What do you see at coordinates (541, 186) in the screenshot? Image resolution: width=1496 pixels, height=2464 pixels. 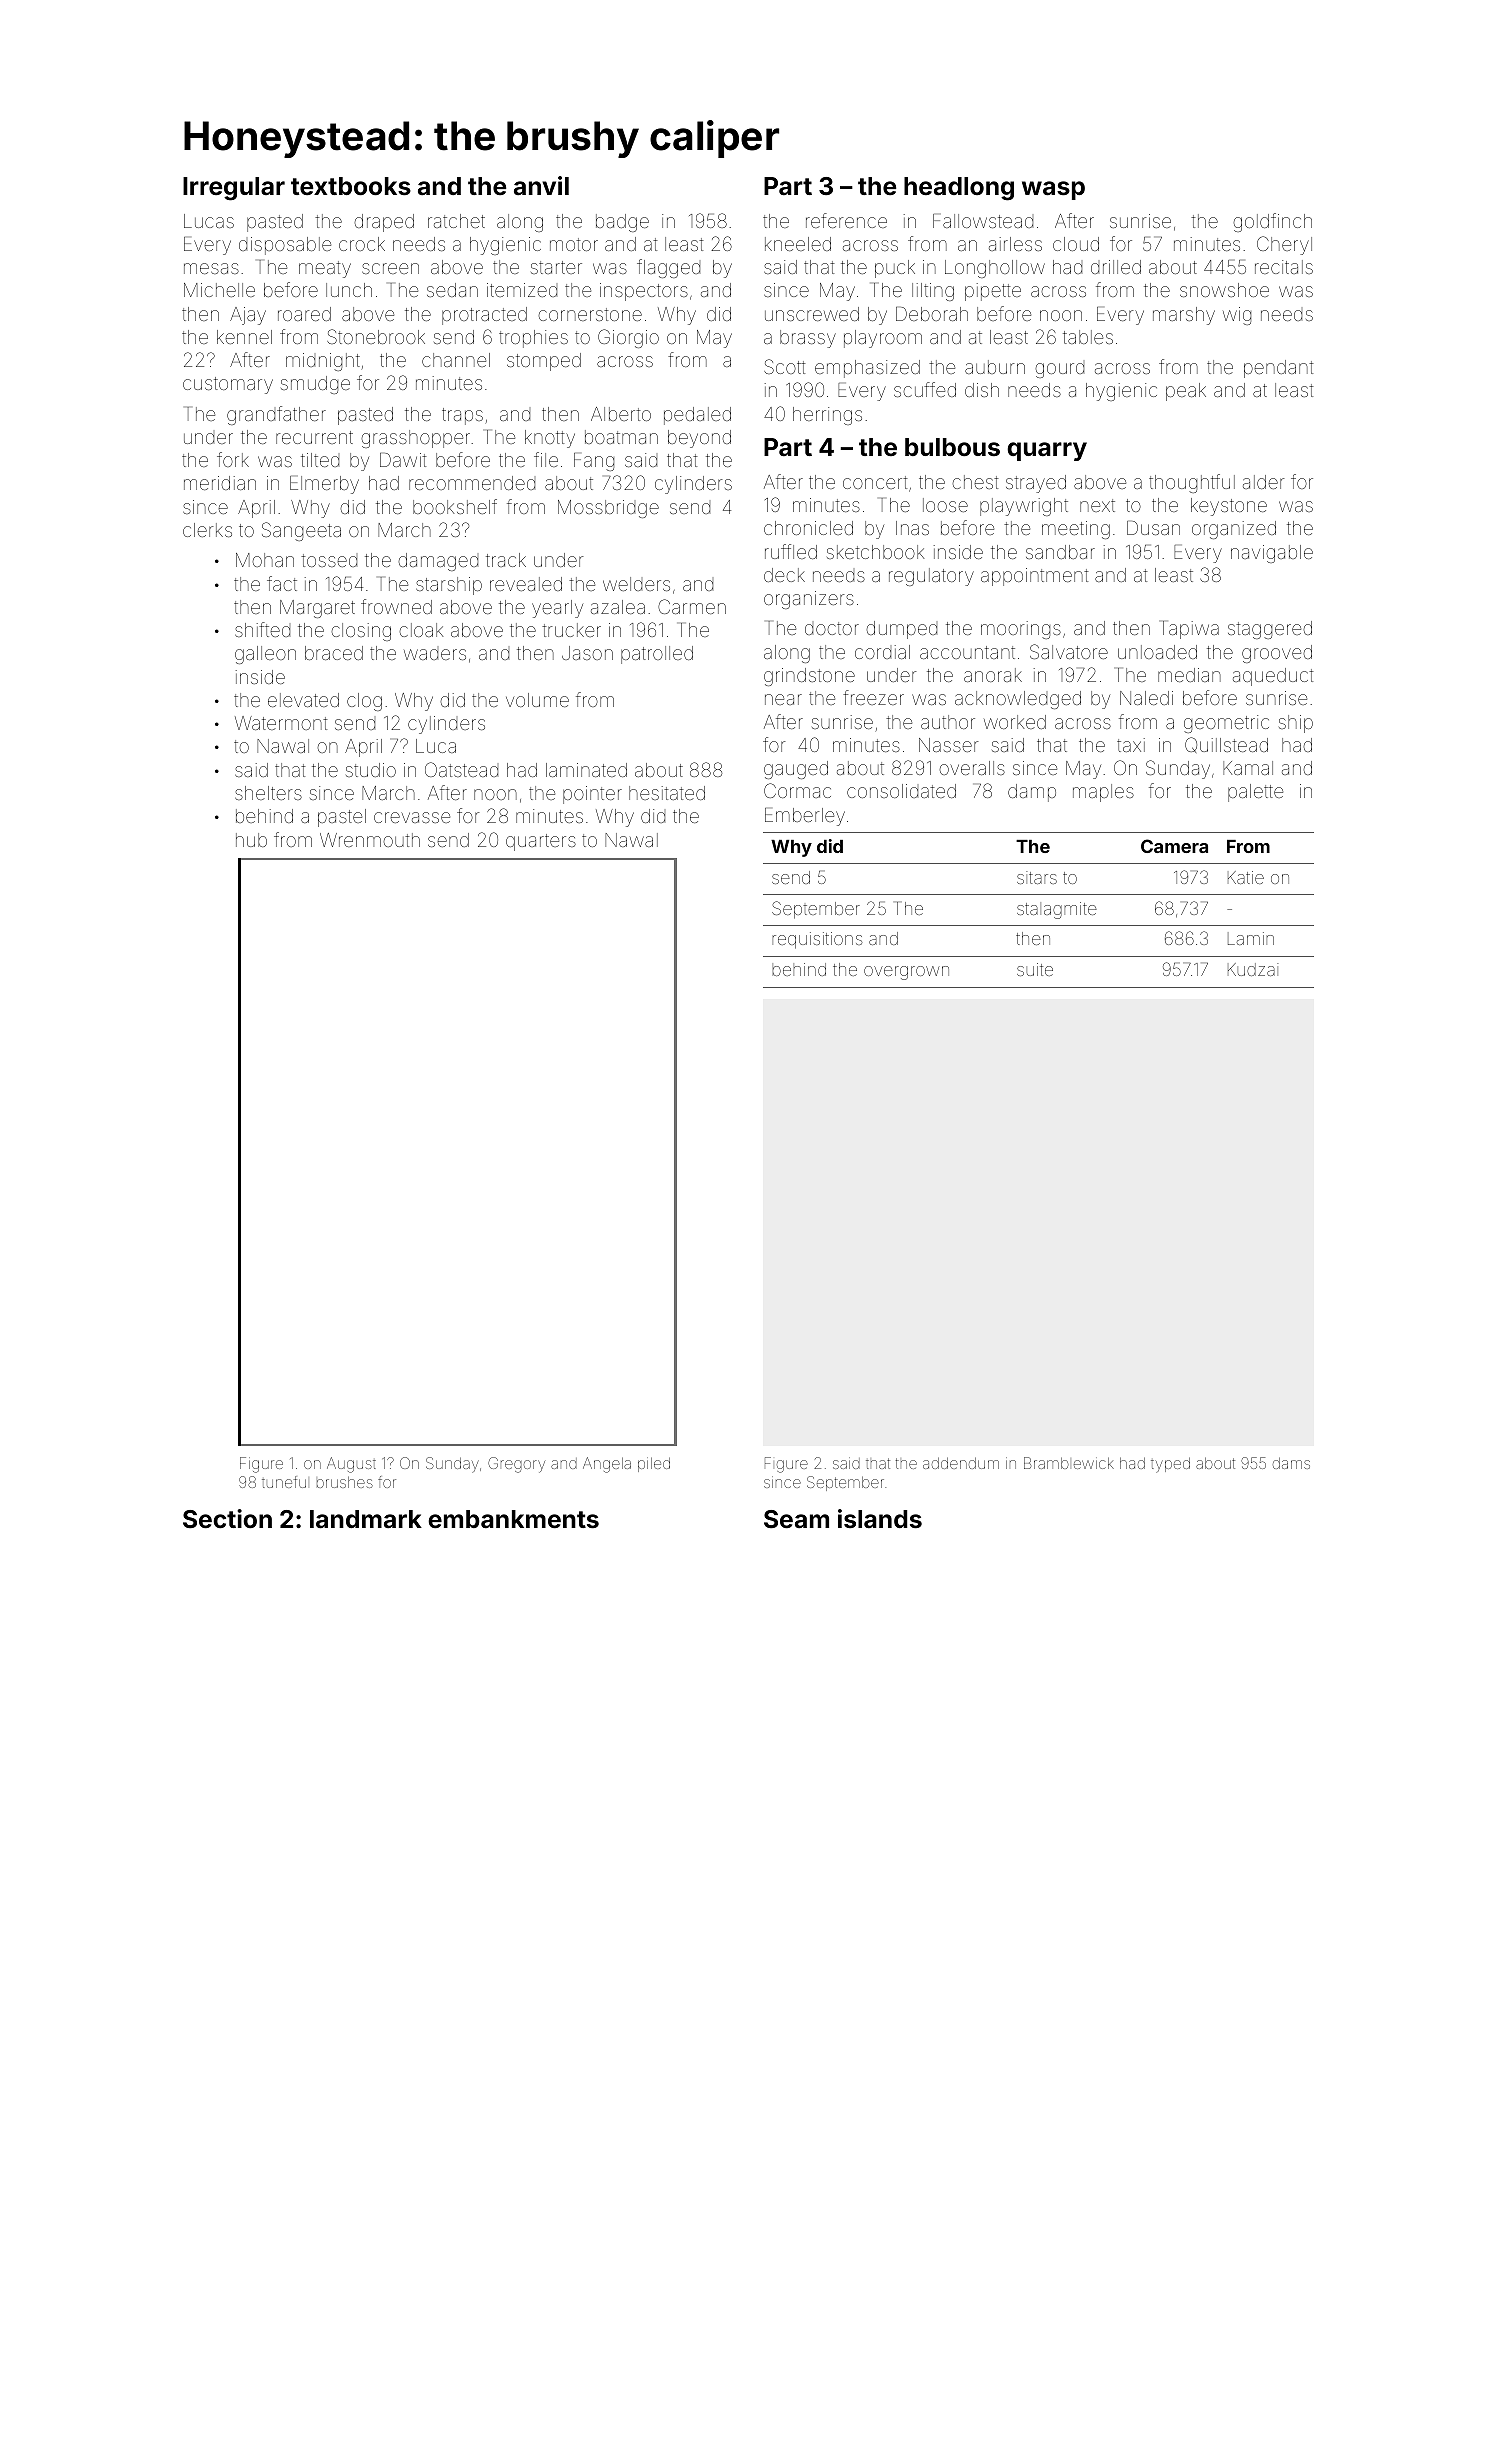 I see `anvil` at bounding box center [541, 186].
